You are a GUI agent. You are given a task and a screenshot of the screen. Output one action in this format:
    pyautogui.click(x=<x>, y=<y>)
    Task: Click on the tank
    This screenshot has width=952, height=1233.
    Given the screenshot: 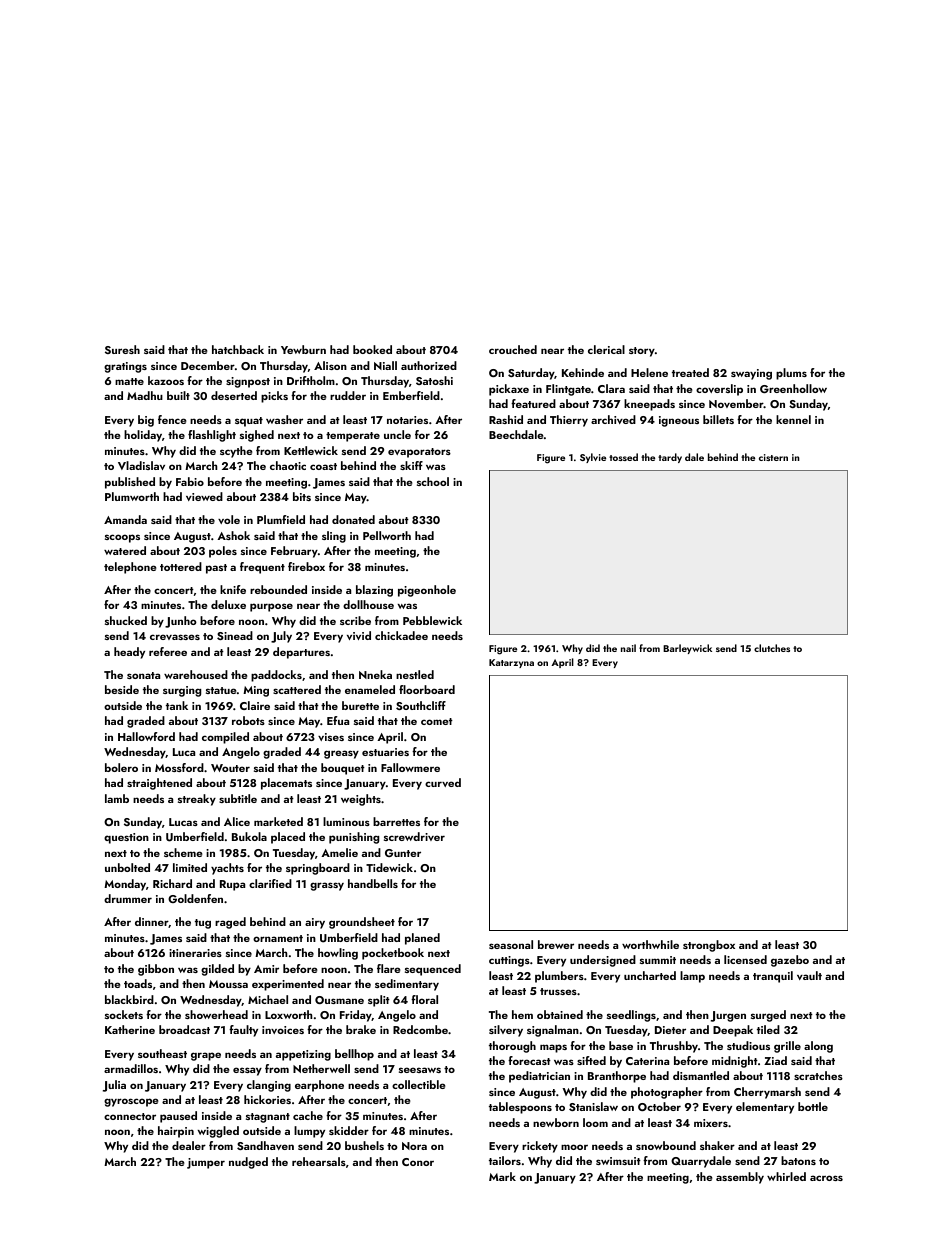 What is the action you would take?
    pyautogui.click(x=177, y=705)
